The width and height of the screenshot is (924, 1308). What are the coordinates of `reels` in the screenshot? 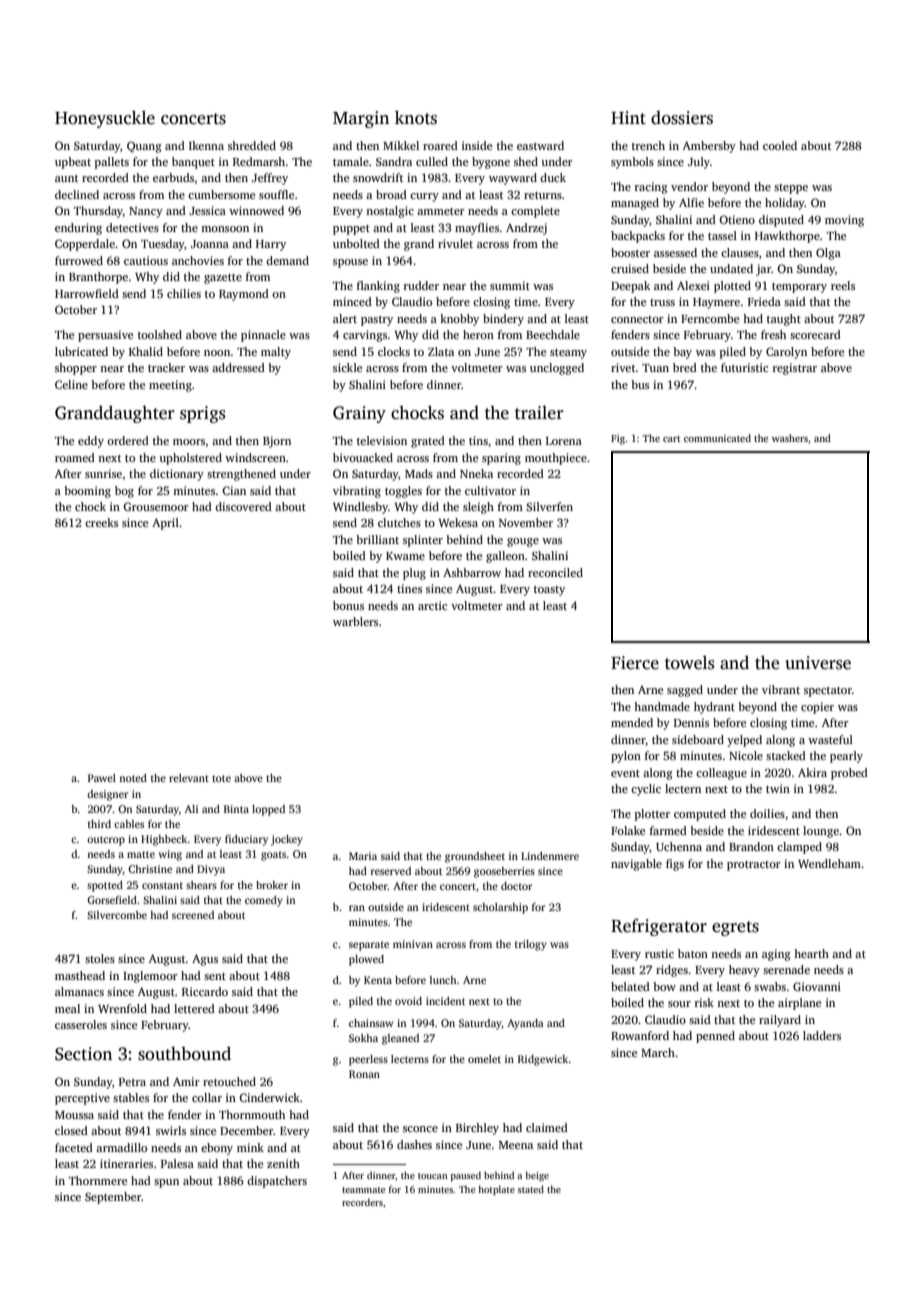 It's located at (843, 285).
